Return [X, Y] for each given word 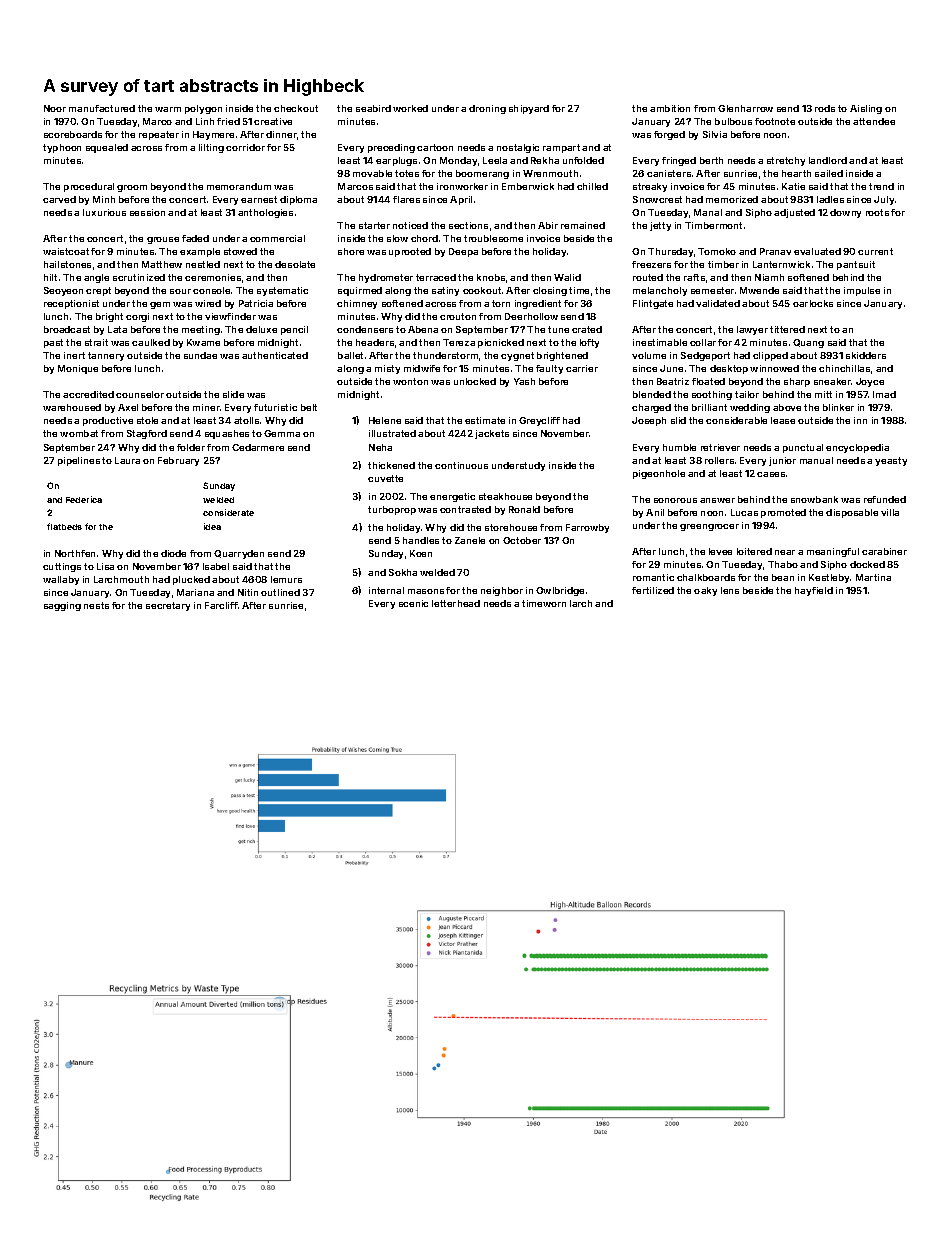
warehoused [72, 407]
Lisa [105, 566]
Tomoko [717, 251]
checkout [296, 108]
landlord [828, 160]
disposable [852, 513]
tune [558, 329]
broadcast [67, 329]
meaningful [833, 552]
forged [669, 135]
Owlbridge [560, 591]
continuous [461, 465]
